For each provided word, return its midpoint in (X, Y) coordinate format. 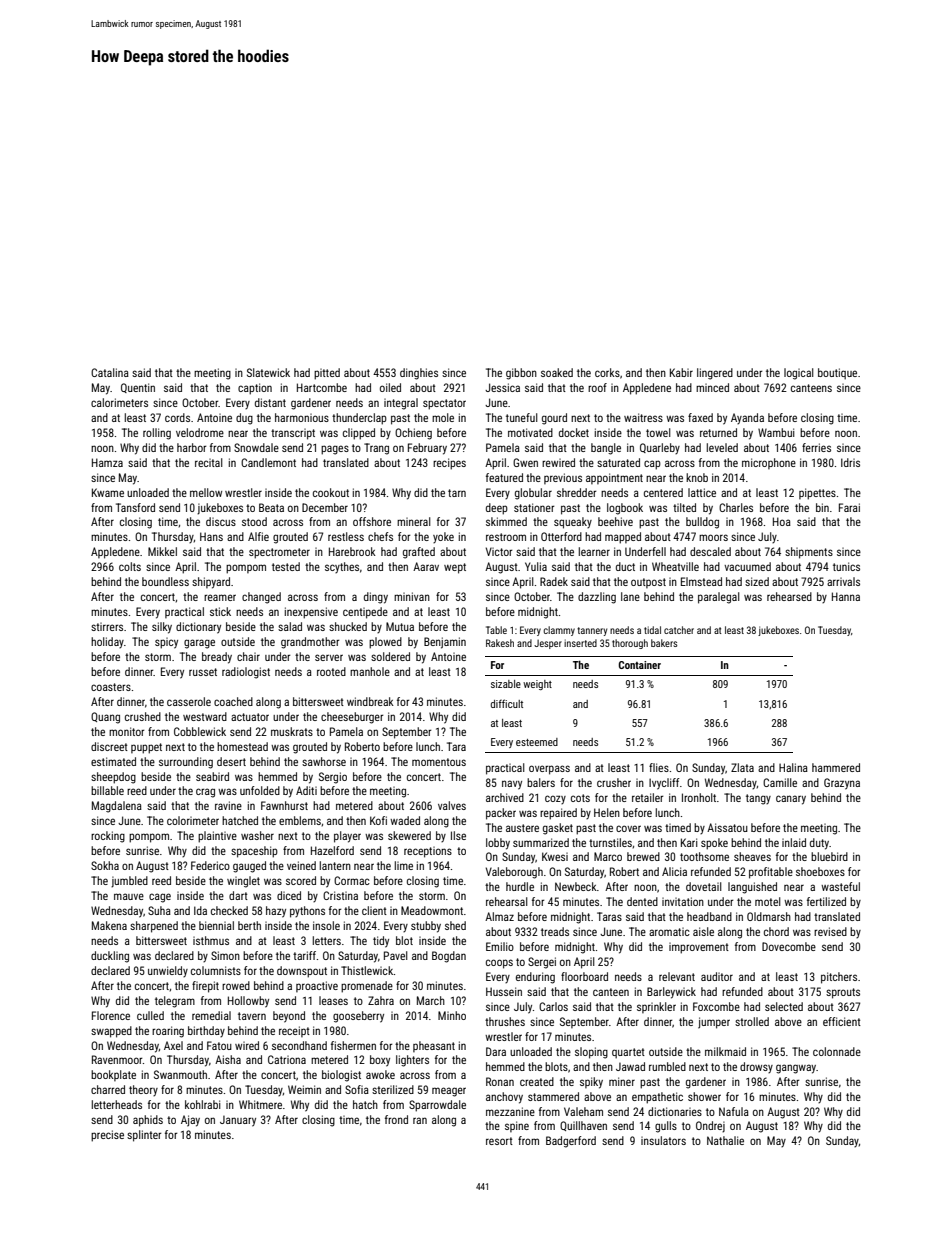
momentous (439, 762)
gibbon (521, 374)
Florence (111, 1015)
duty (819, 844)
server (329, 657)
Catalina (110, 372)
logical (799, 374)
